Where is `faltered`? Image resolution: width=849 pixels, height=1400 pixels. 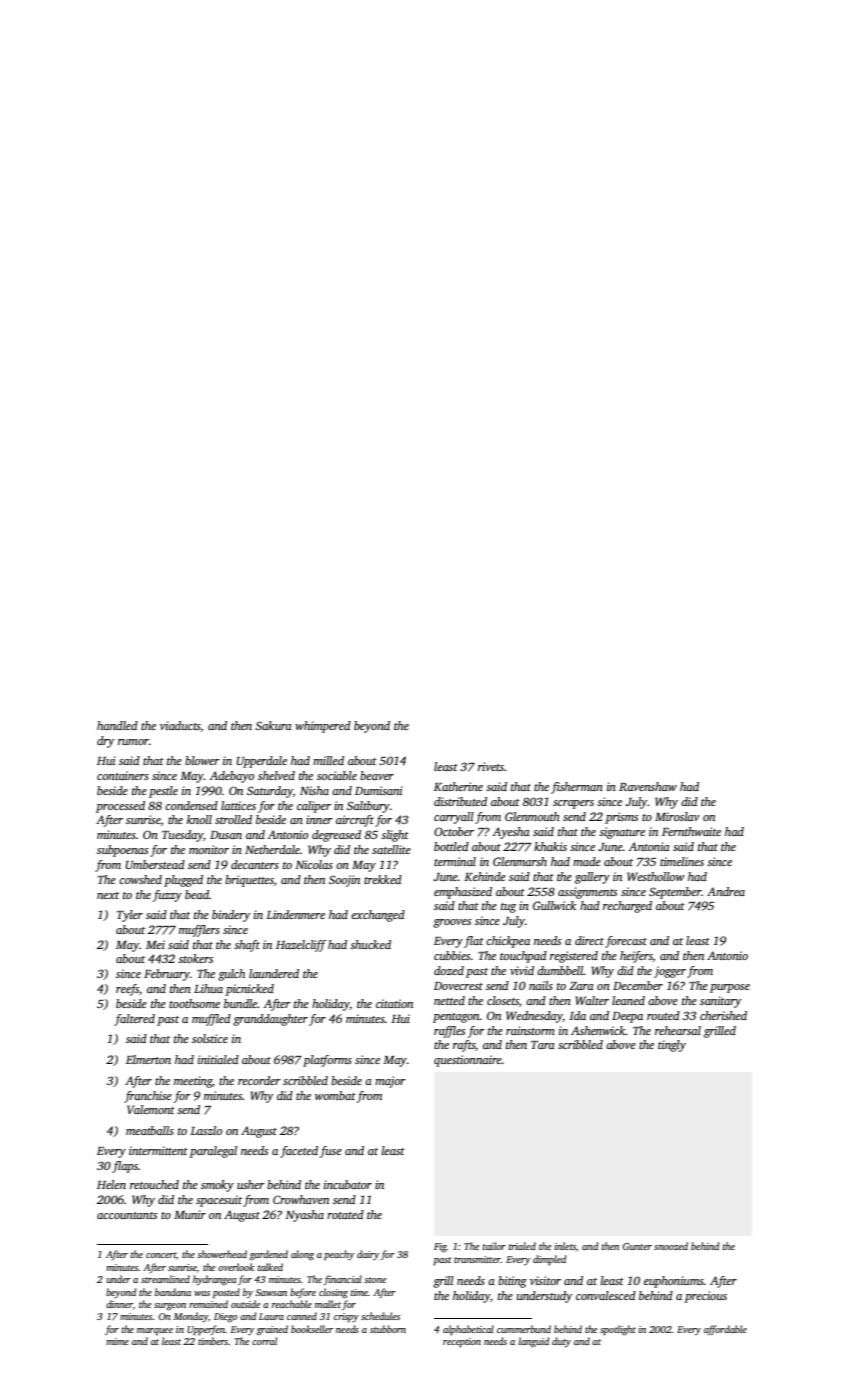 faltered is located at coordinates (134, 1020).
